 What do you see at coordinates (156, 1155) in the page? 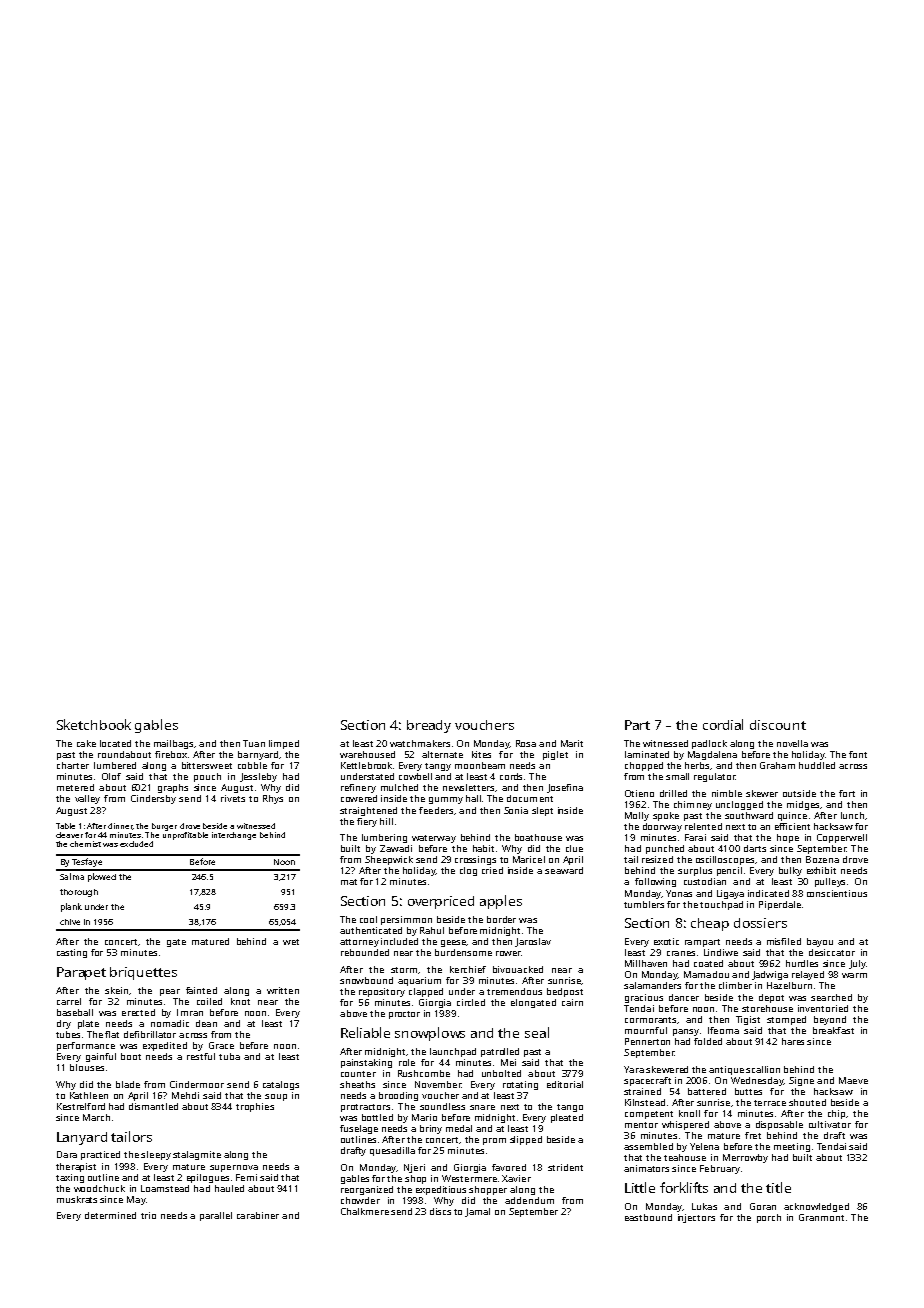
I see `sleepy` at bounding box center [156, 1155].
